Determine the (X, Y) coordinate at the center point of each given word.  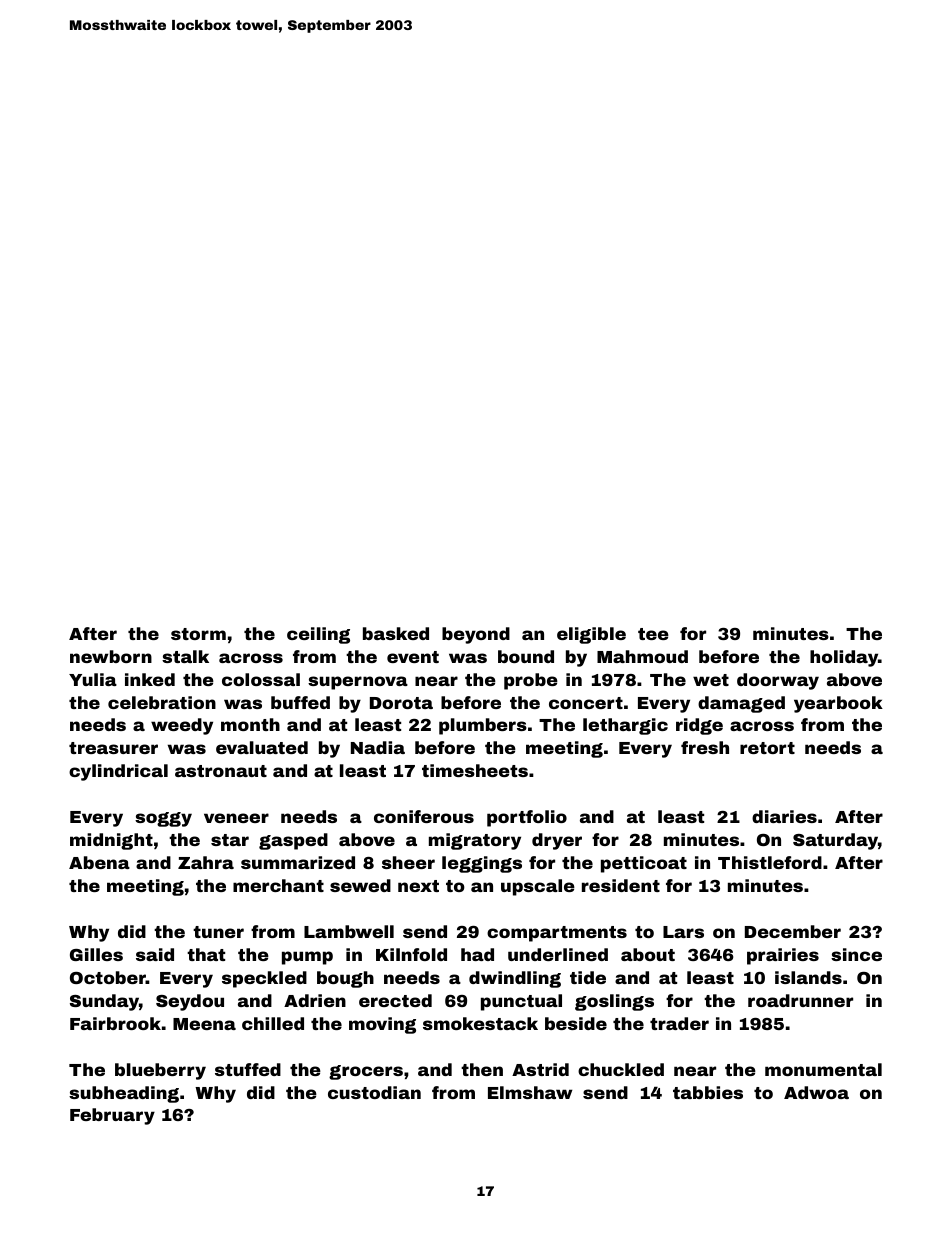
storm (198, 634)
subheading (124, 1094)
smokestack (480, 1023)
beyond (476, 635)
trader (679, 1023)
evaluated (262, 747)
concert (586, 703)
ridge (699, 726)
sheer (408, 862)
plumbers (483, 726)
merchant (278, 885)
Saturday (835, 841)
